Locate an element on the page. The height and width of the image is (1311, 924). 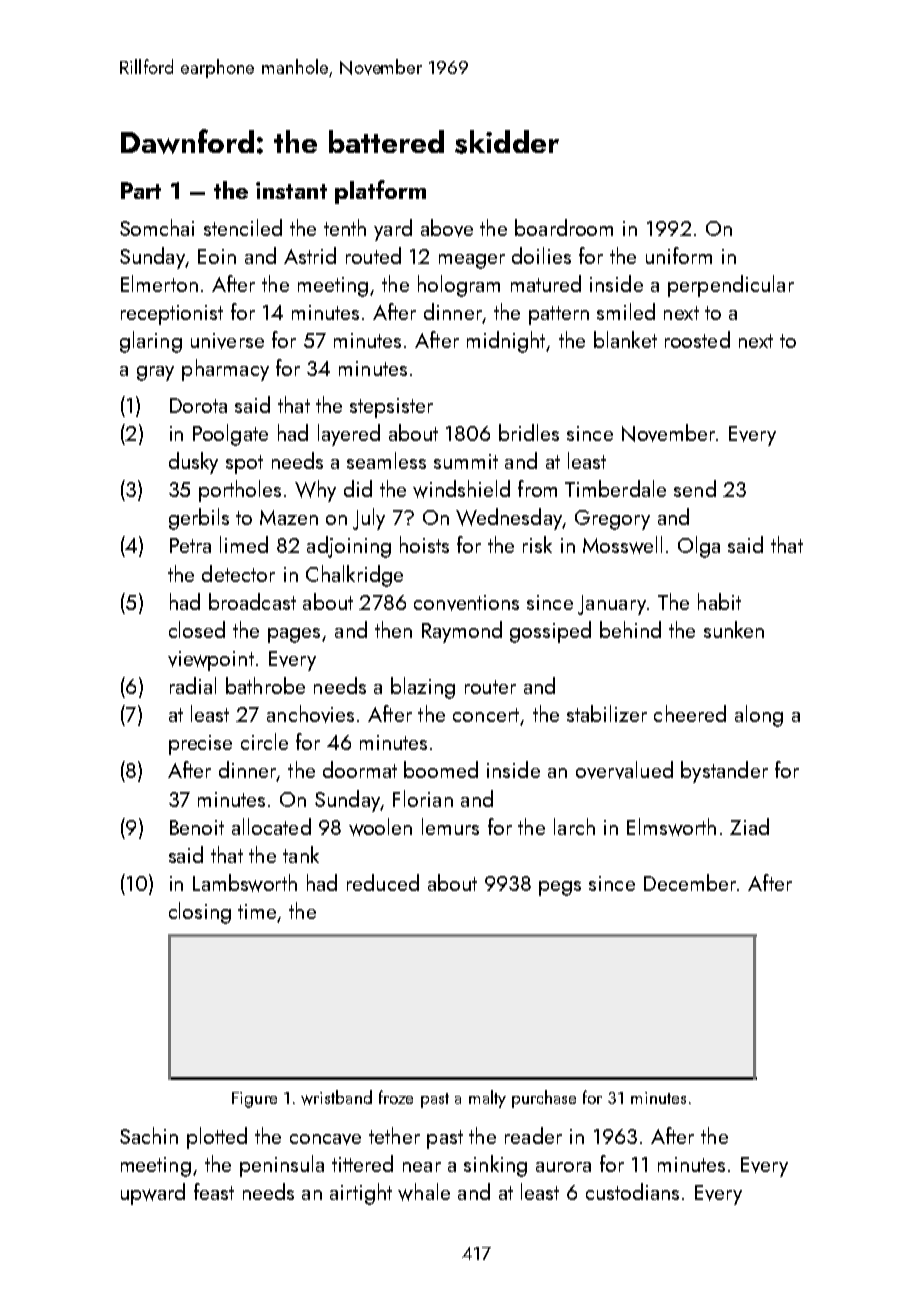
boardroom is located at coordinates (564, 227).
